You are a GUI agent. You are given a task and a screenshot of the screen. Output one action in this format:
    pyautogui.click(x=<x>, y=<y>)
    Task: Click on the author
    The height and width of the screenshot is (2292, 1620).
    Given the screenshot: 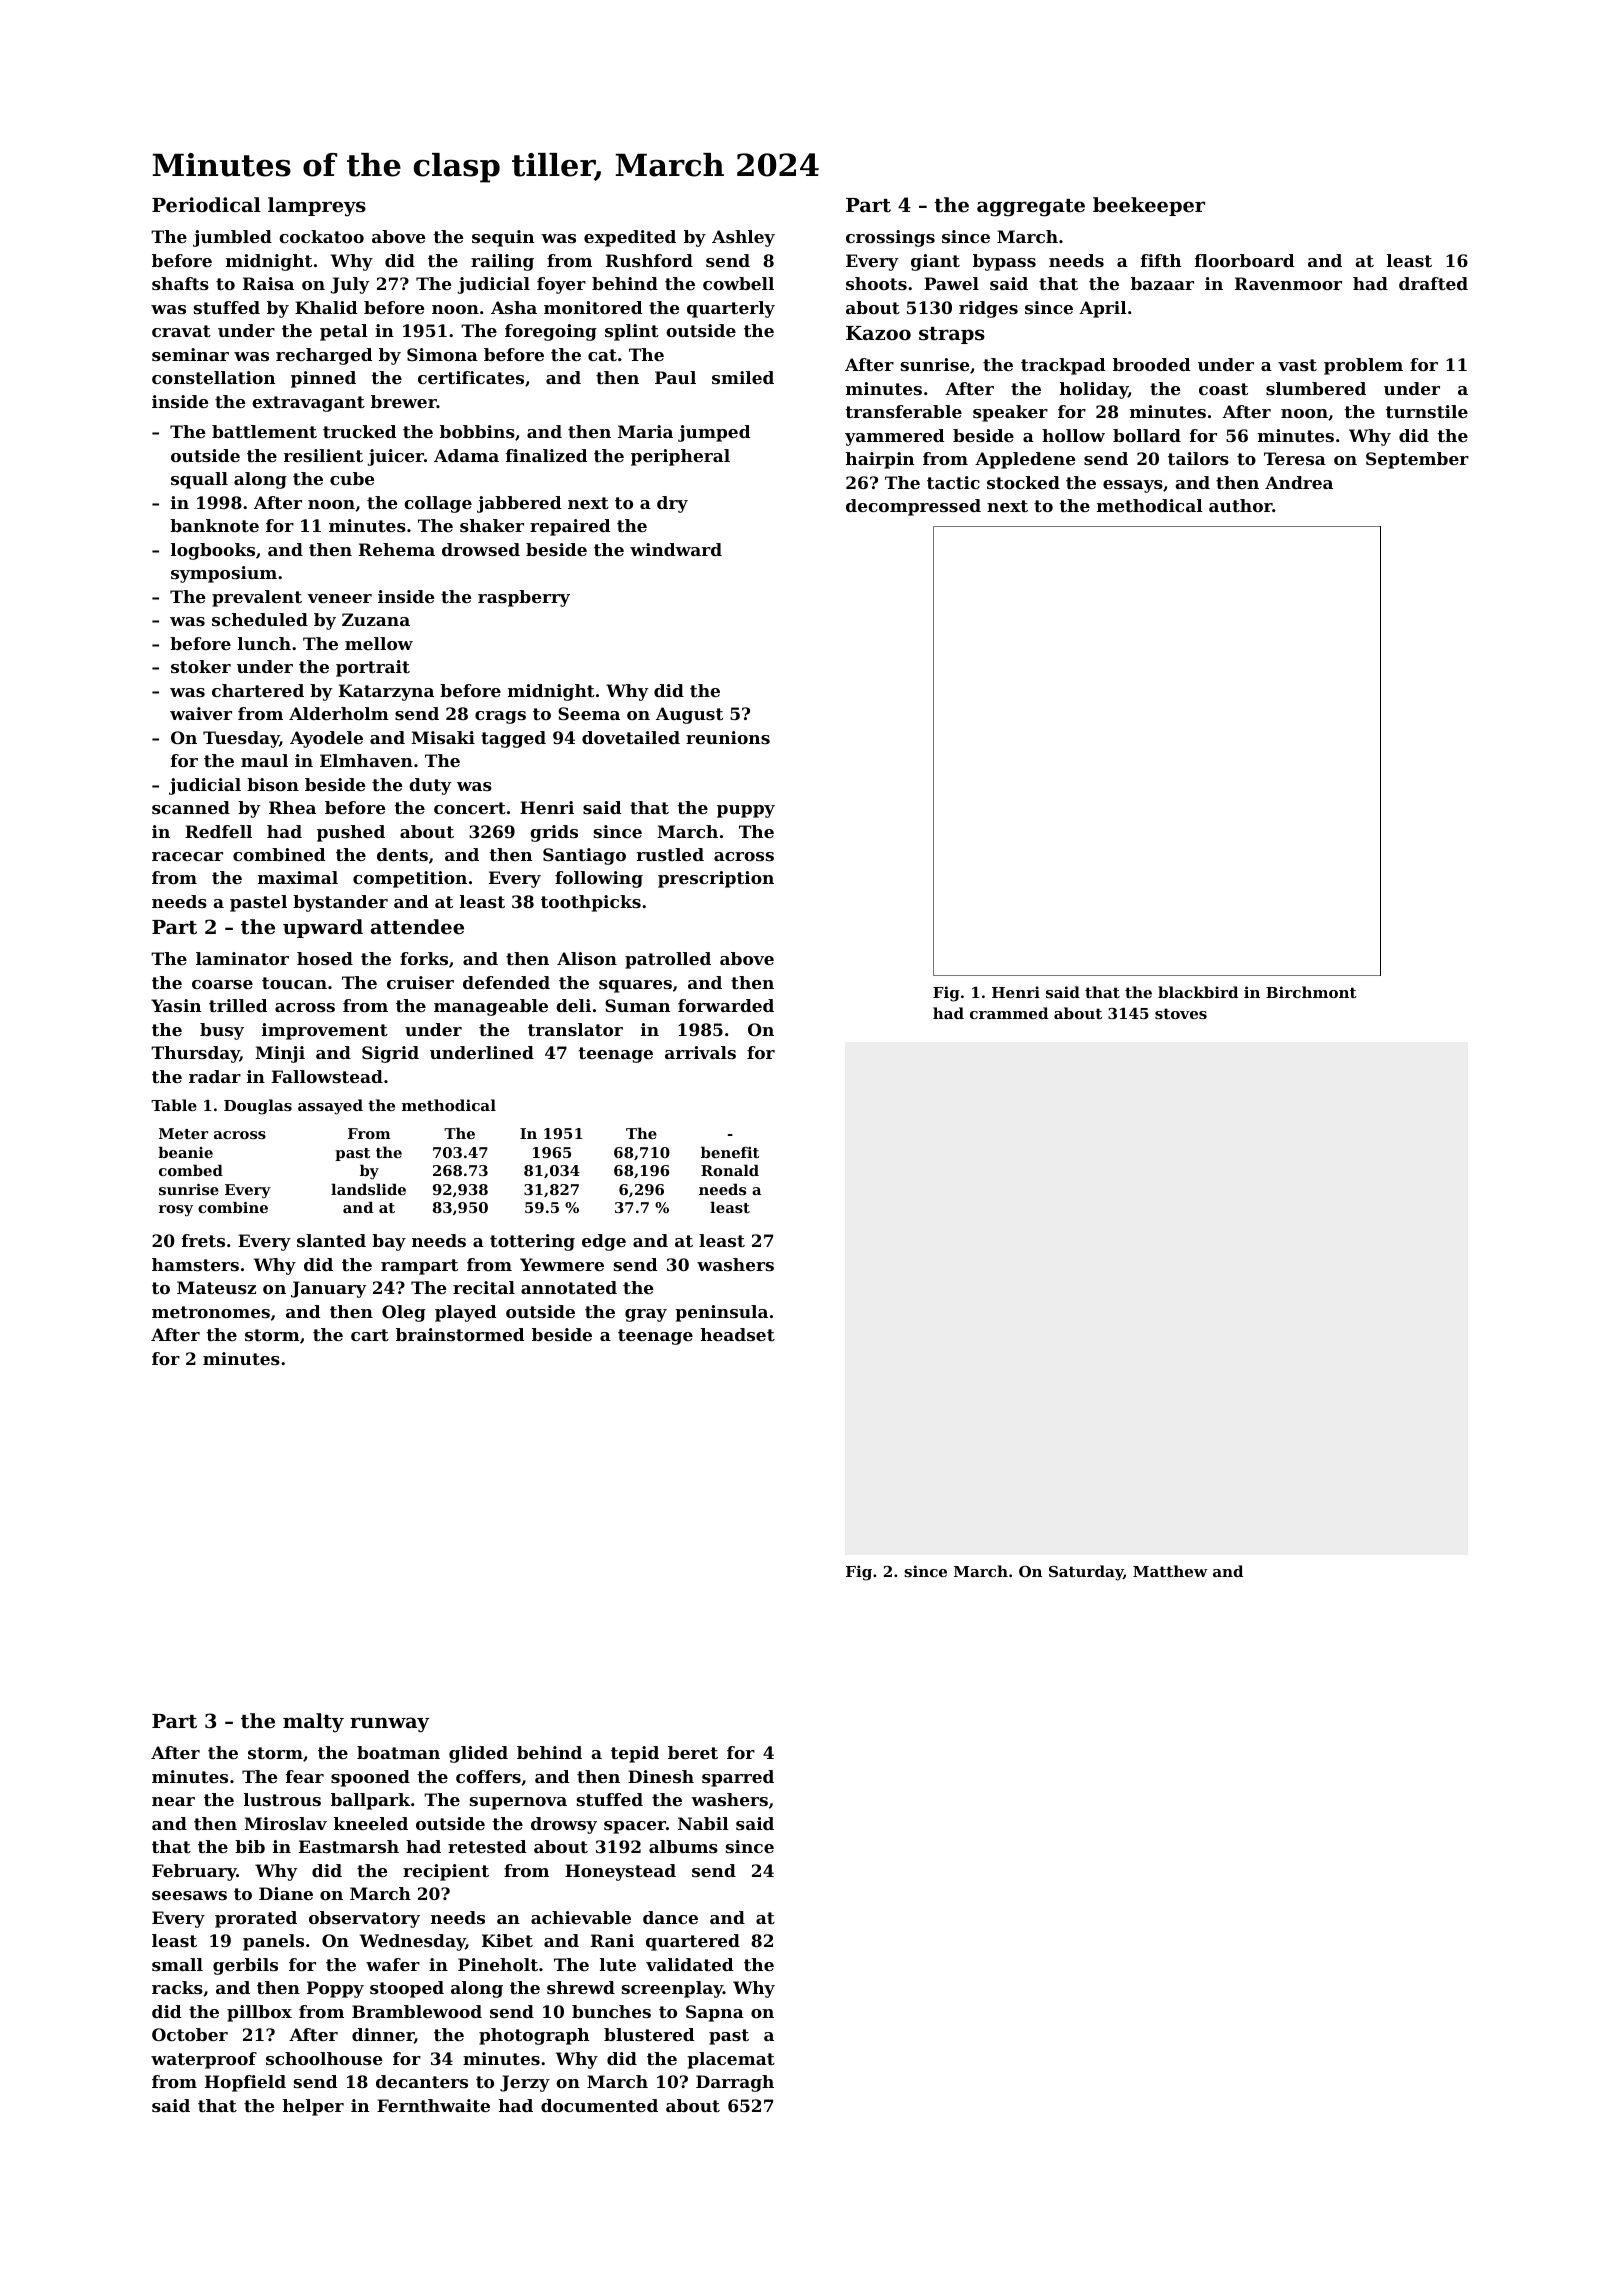 What is the action you would take?
    pyautogui.click(x=1241, y=505)
